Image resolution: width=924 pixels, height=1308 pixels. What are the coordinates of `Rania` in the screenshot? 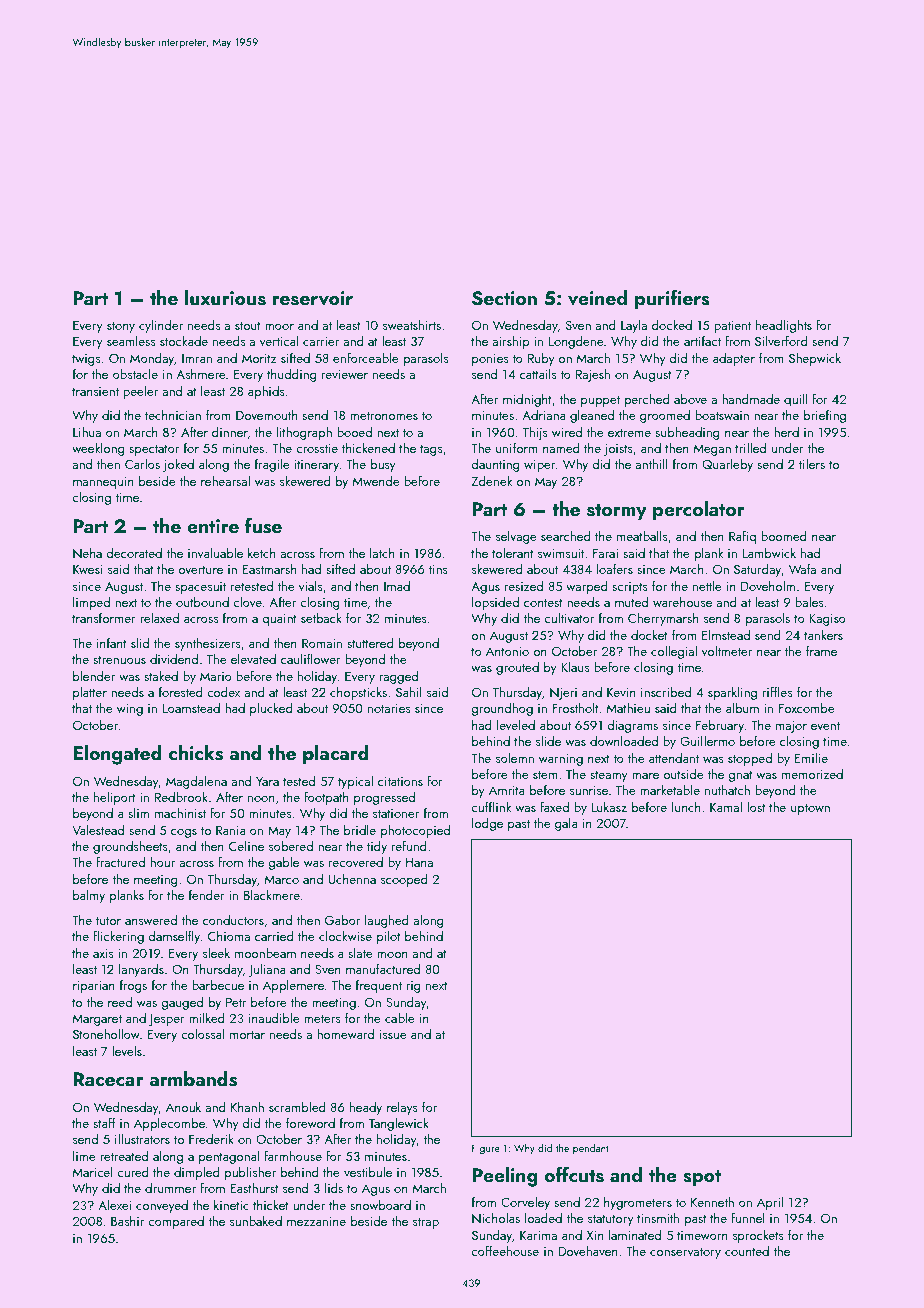 It's located at (231, 830).
